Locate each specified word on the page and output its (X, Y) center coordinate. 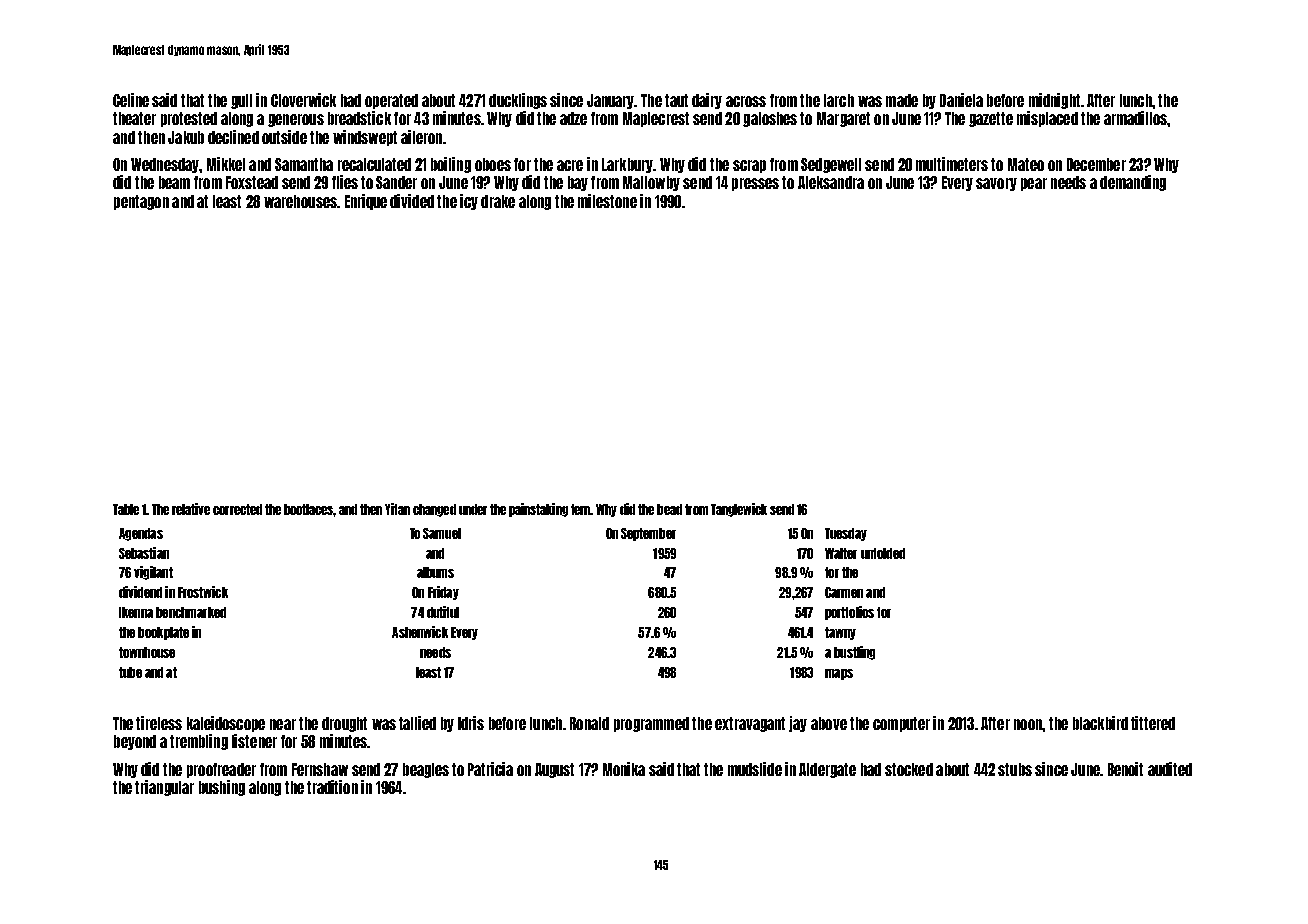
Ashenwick (420, 632)
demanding (1133, 183)
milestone (607, 201)
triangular (164, 788)
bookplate (163, 633)
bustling (854, 653)
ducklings (518, 101)
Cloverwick (303, 100)
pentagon (141, 202)
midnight (1054, 101)
